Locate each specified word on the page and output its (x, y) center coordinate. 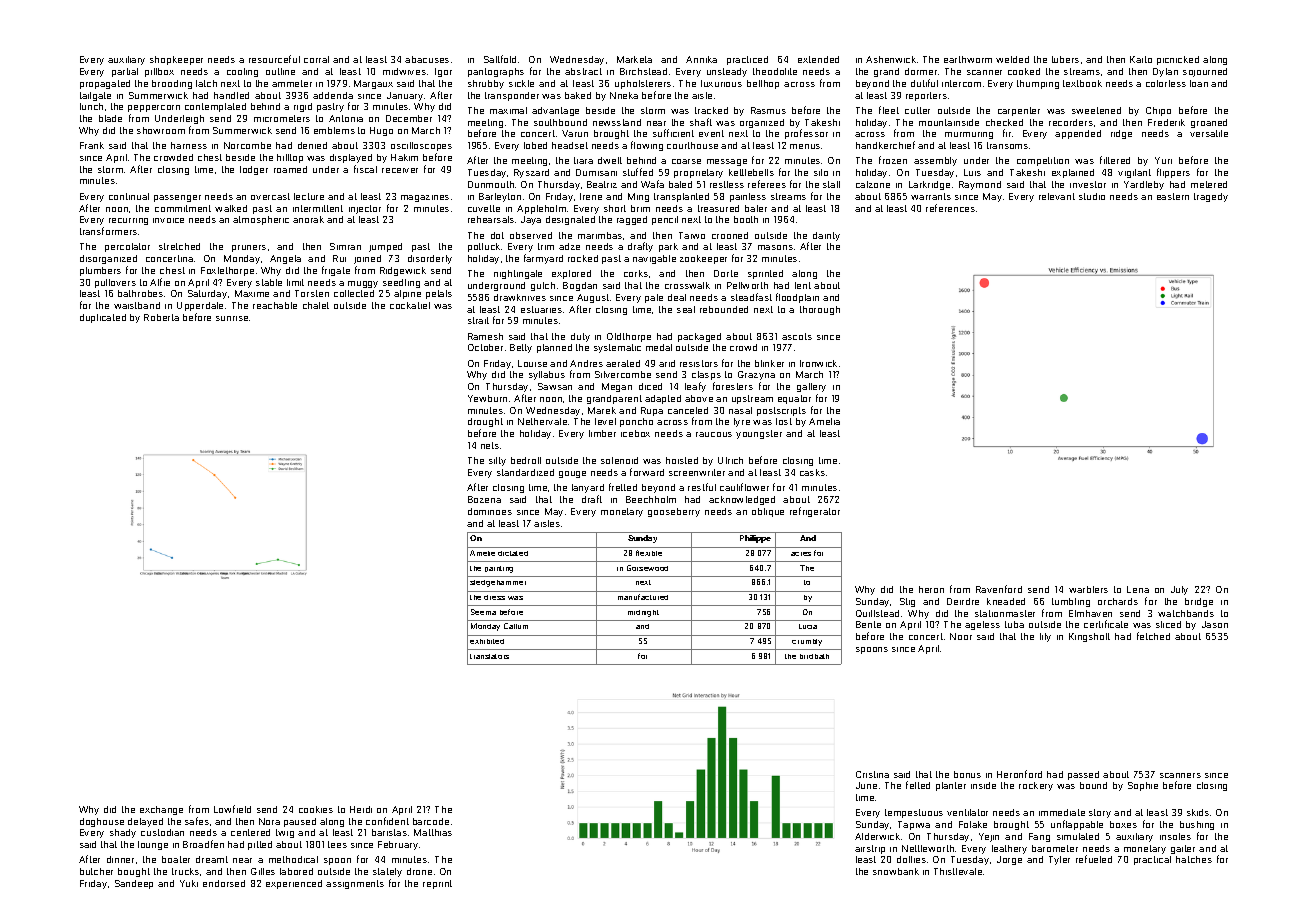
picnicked (1178, 60)
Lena (1138, 589)
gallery (811, 387)
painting (499, 569)
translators (489, 656)
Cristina (872, 774)
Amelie (482, 553)
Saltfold (500, 59)
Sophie (1143, 786)
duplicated (103, 318)
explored (571, 274)
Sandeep (134, 884)
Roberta (161, 317)
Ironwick (818, 363)
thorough (820, 310)
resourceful (274, 59)
